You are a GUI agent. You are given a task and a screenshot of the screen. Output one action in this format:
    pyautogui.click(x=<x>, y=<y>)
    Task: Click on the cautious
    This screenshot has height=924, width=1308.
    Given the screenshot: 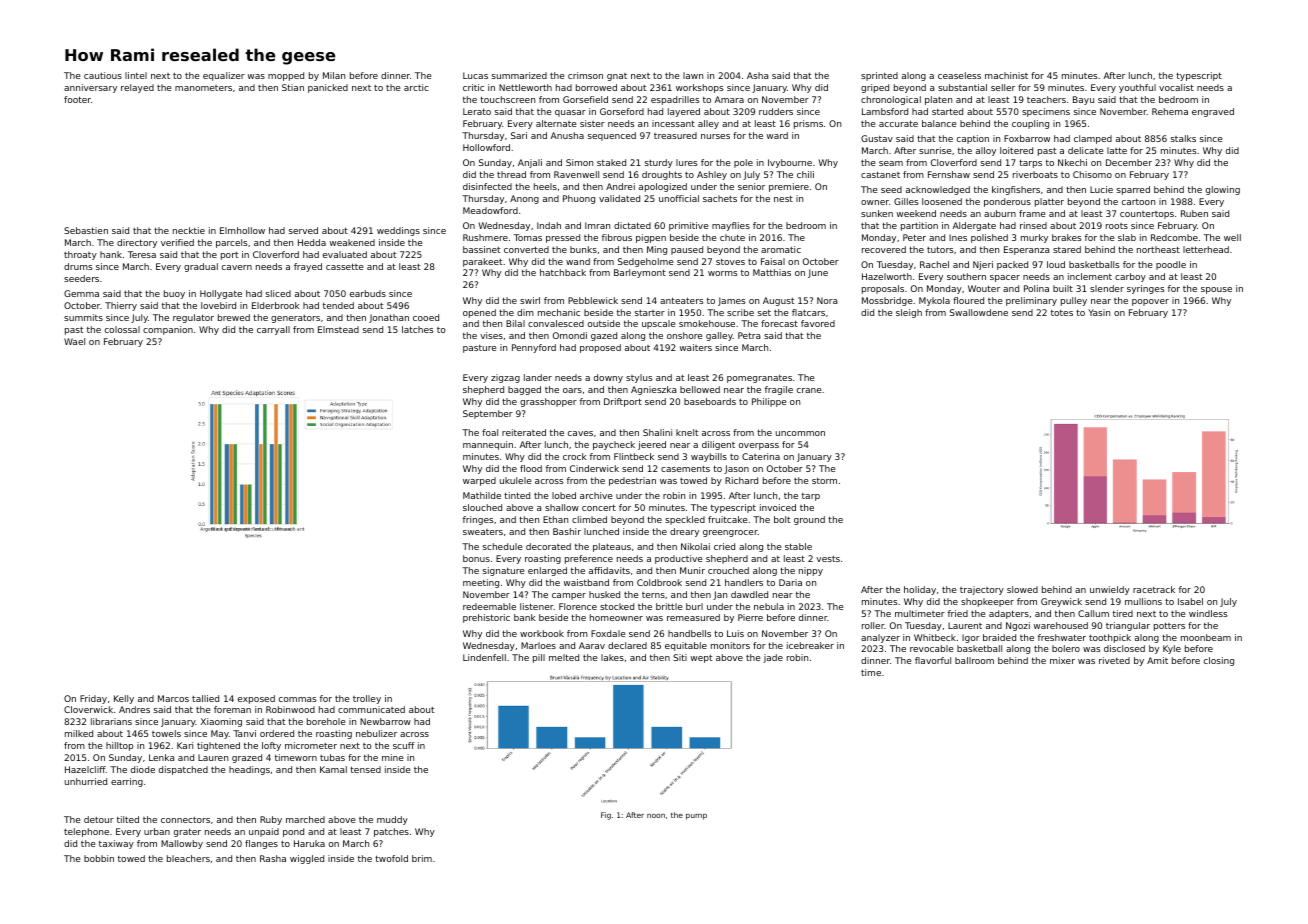 What is the action you would take?
    pyautogui.click(x=103, y=75)
